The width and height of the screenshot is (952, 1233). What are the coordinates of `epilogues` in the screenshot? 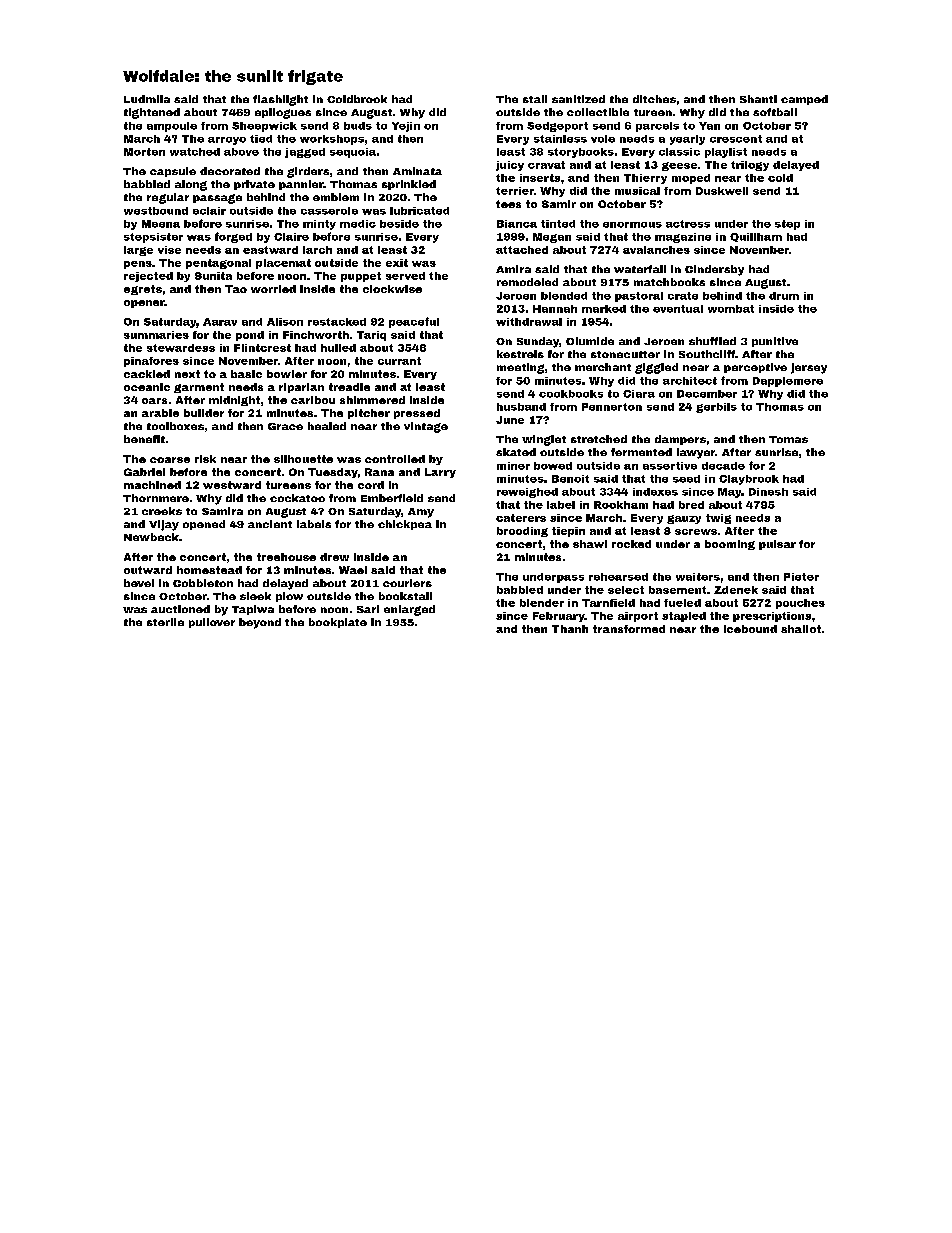 It's located at (283, 113).
